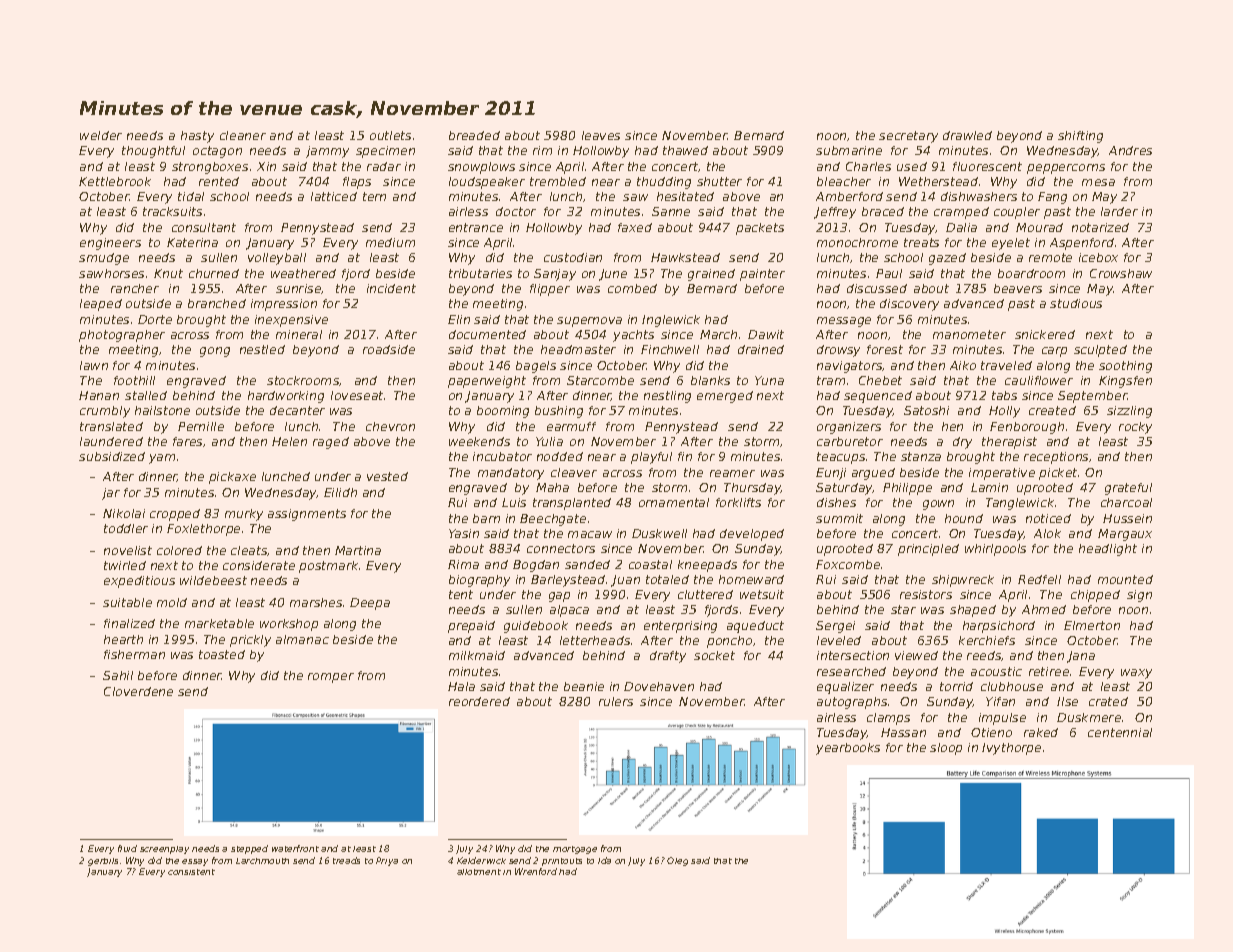 The image size is (1233, 952). Describe the element at coordinates (766, 334) in the screenshot. I see `Dawit` at that location.
